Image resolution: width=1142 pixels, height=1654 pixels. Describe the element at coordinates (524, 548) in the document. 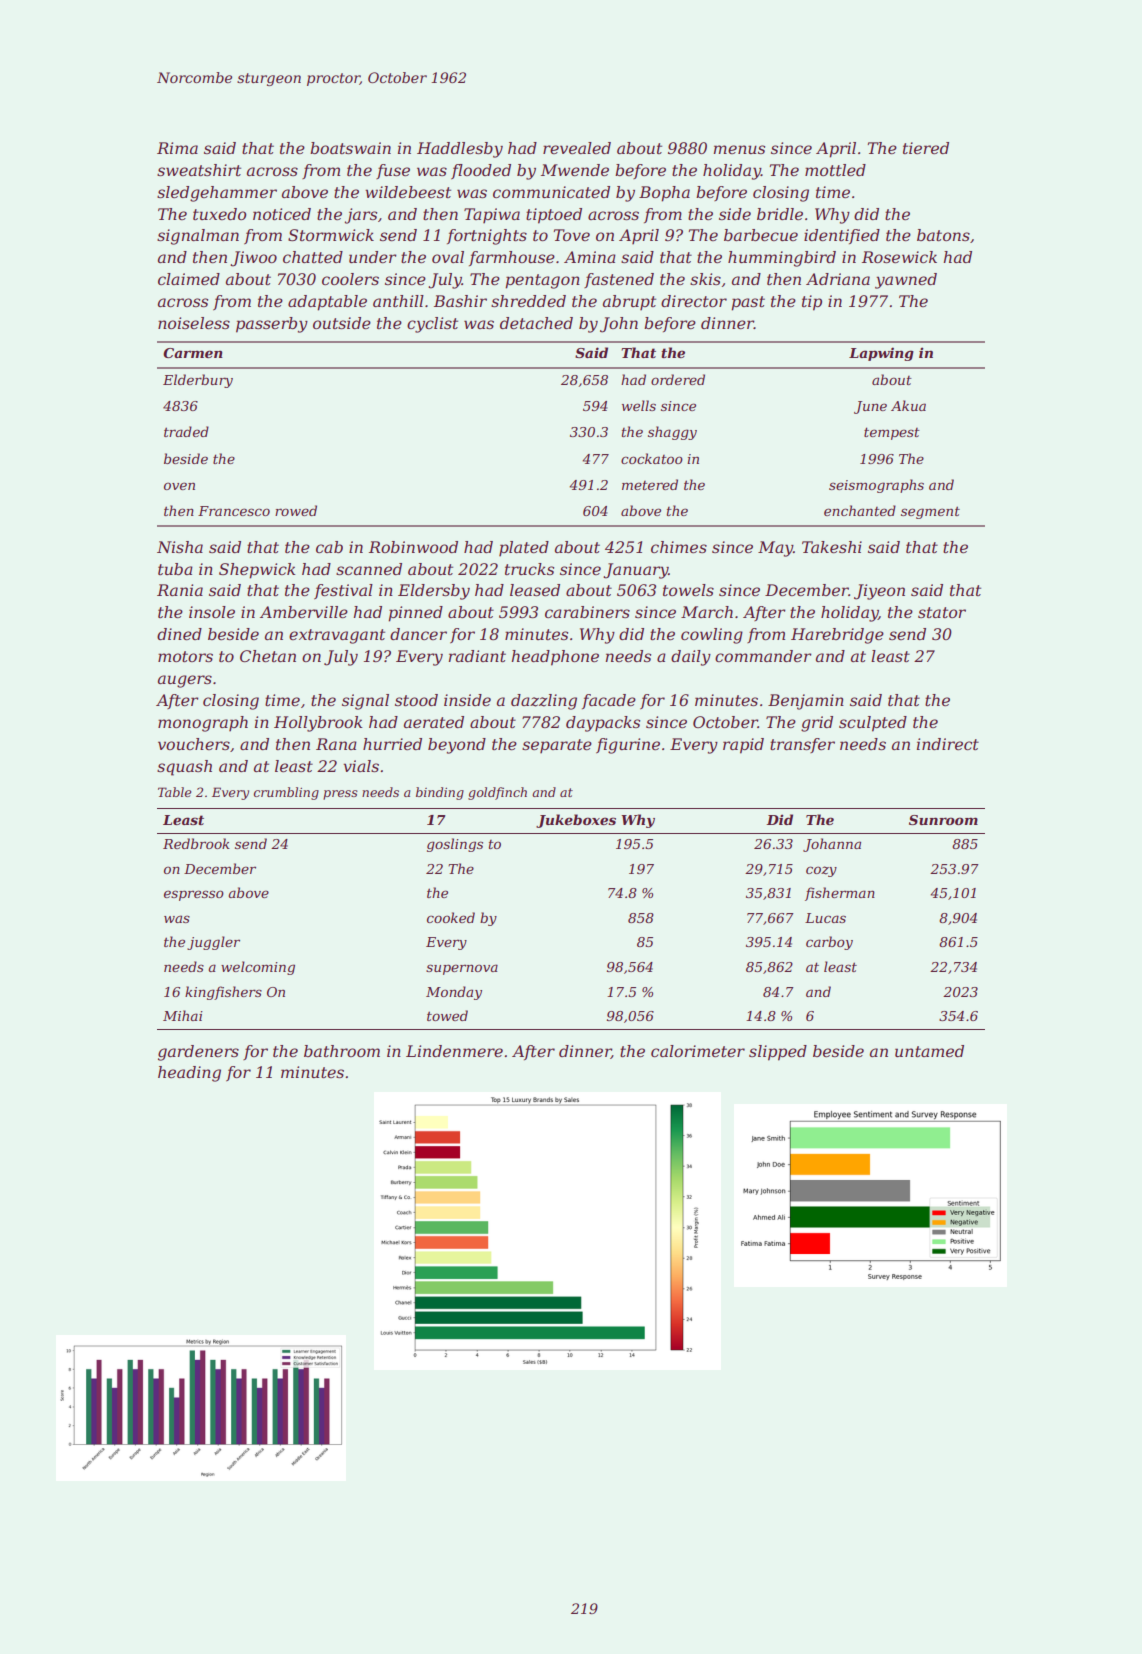

I see `plated` at that location.
